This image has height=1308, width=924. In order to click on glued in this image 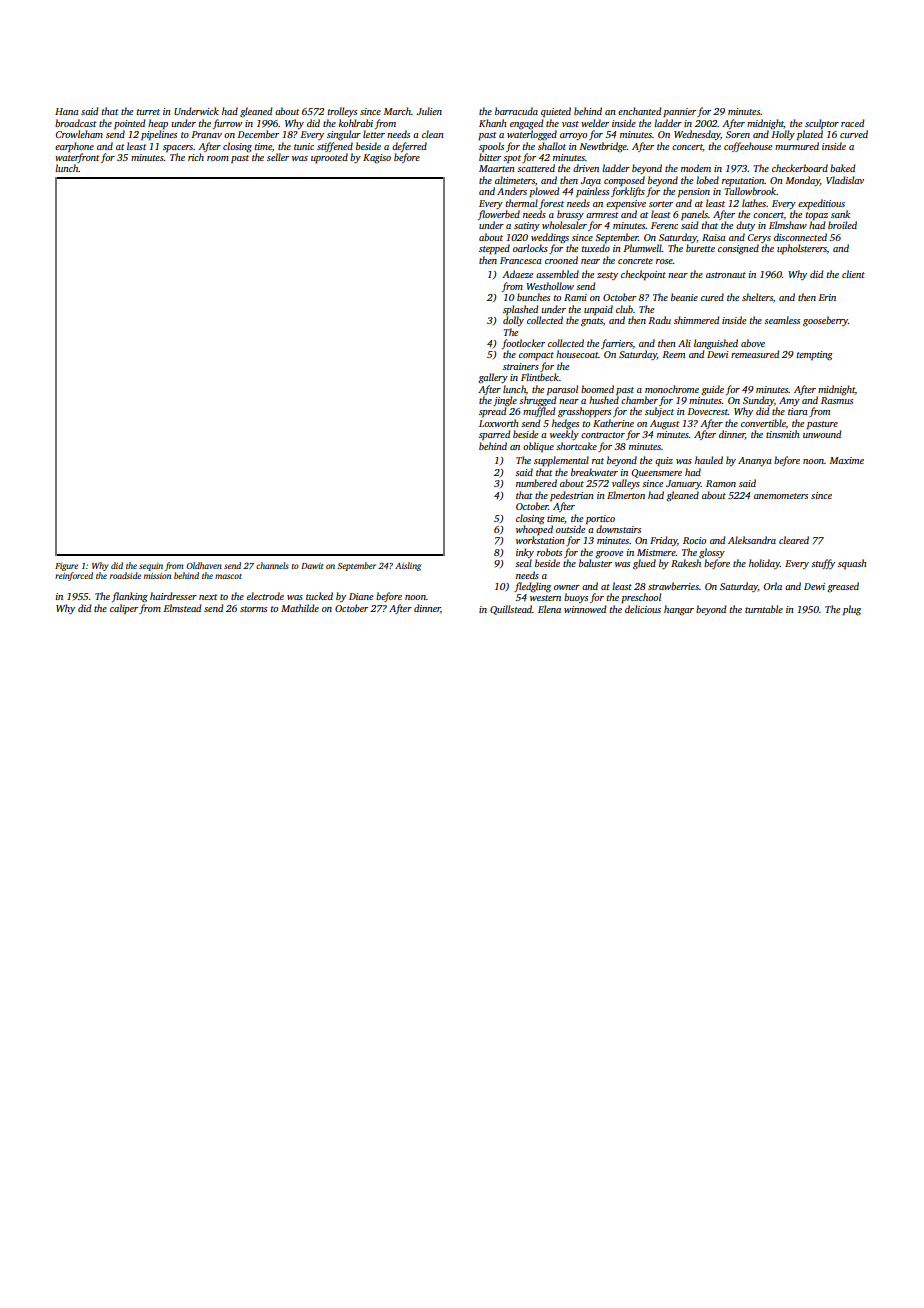, I will do `click(644, 564)`.
